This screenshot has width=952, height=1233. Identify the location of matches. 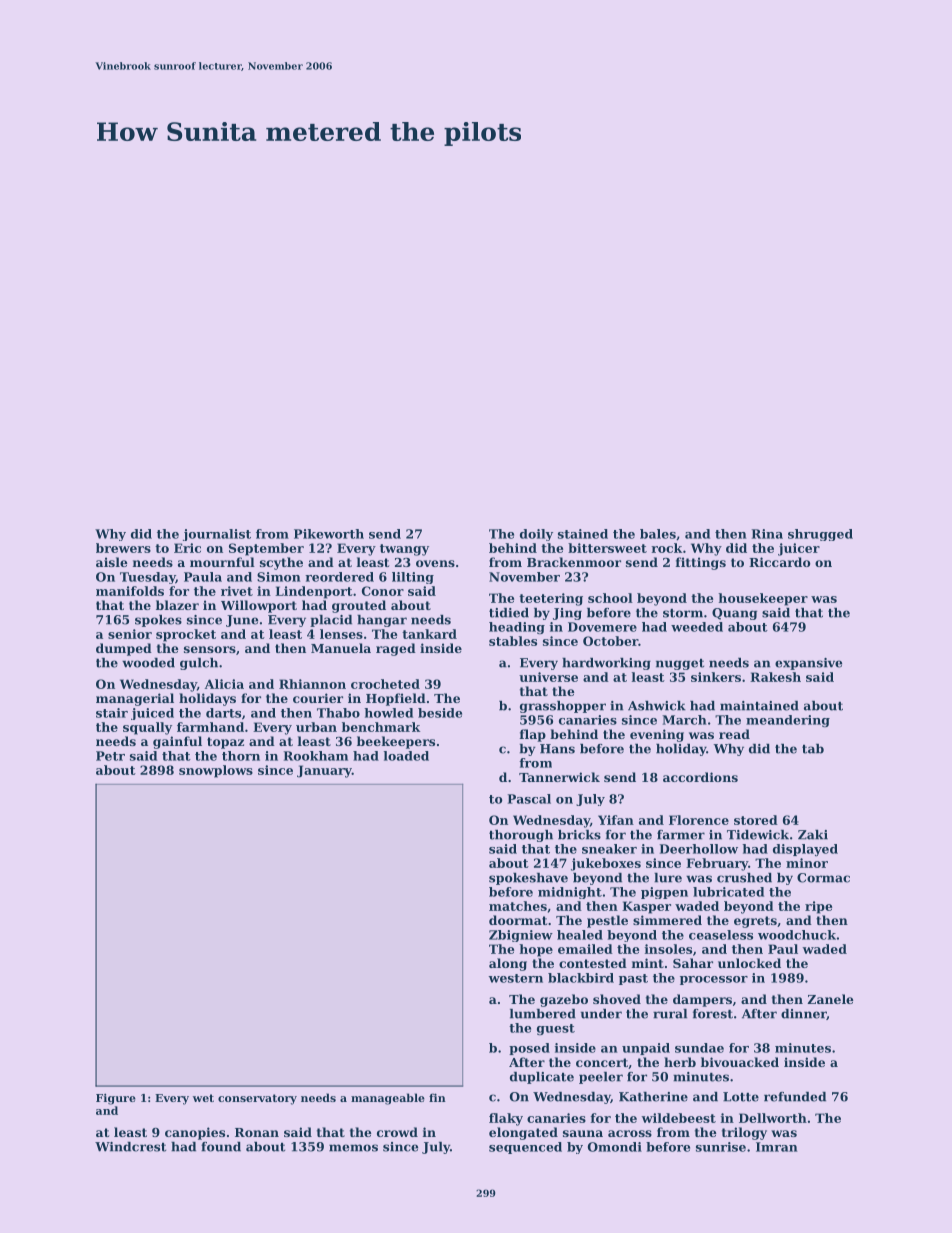
(518, 906).
